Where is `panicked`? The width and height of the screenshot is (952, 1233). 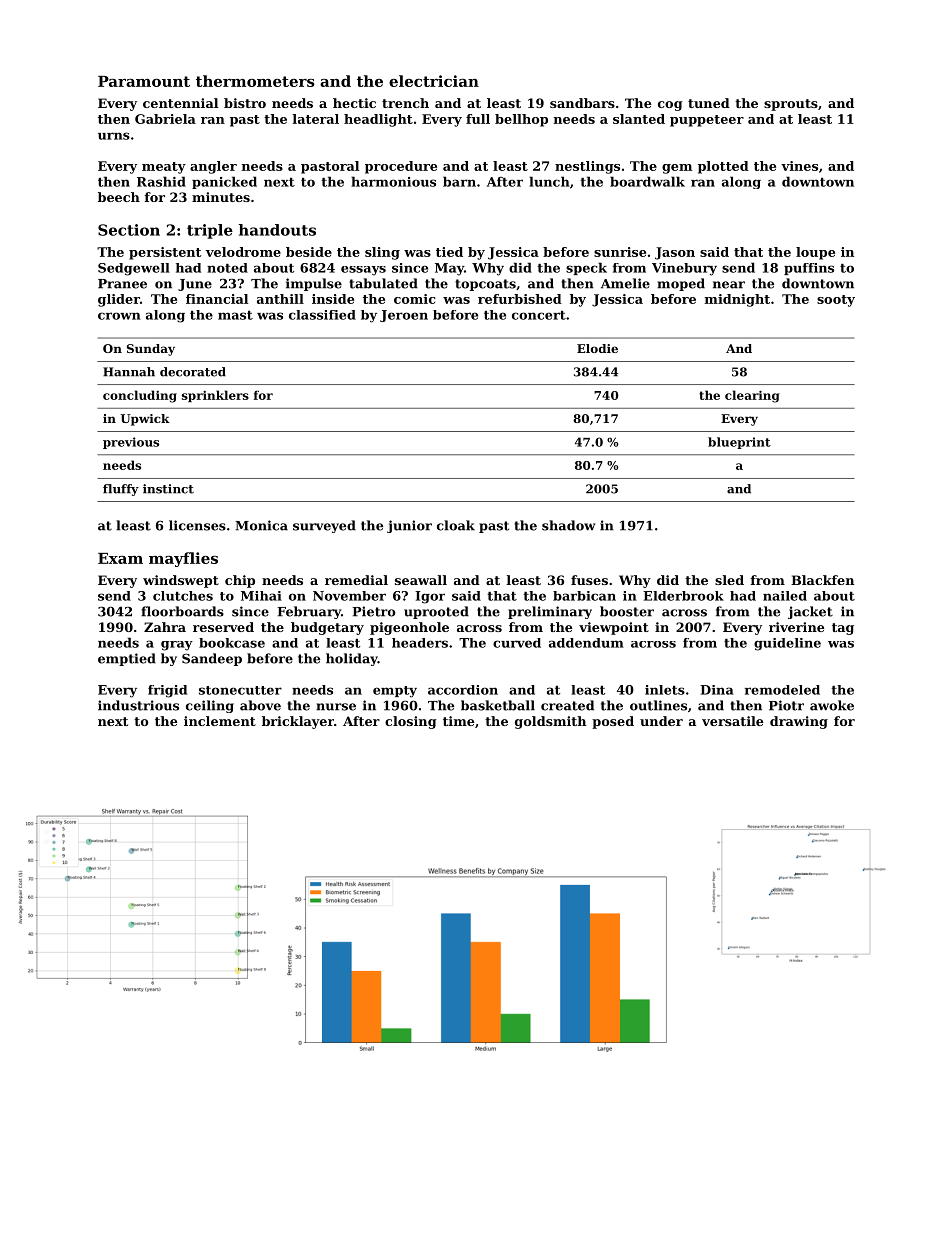
panicked is located at coordinates (224, 182).
